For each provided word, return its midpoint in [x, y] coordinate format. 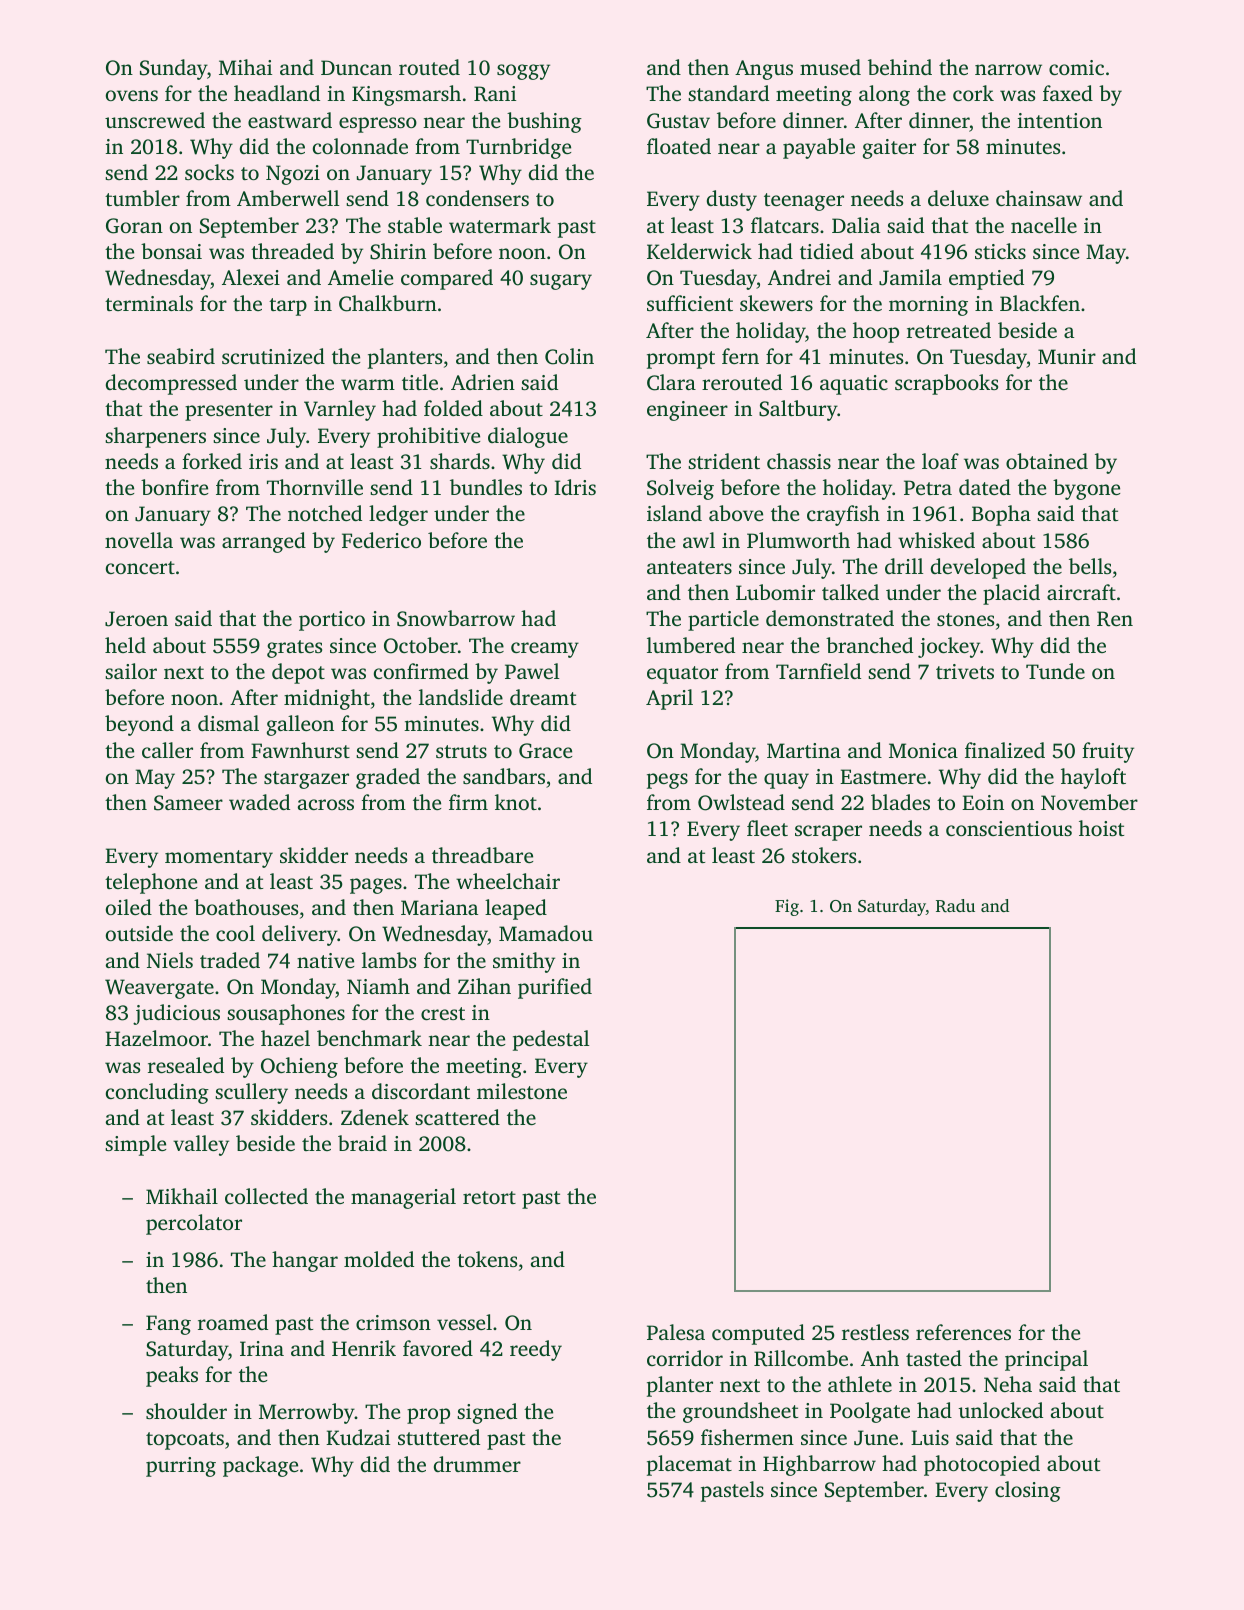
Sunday [173, 69]
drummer [477, 1464]
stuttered [439, 1437]
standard [728, 93]
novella [139, 540]
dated [985, 487]
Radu [955, 906]
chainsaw [1039, 198]
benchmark [369, 1038]
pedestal [551, 1040]
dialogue [528, 437]
